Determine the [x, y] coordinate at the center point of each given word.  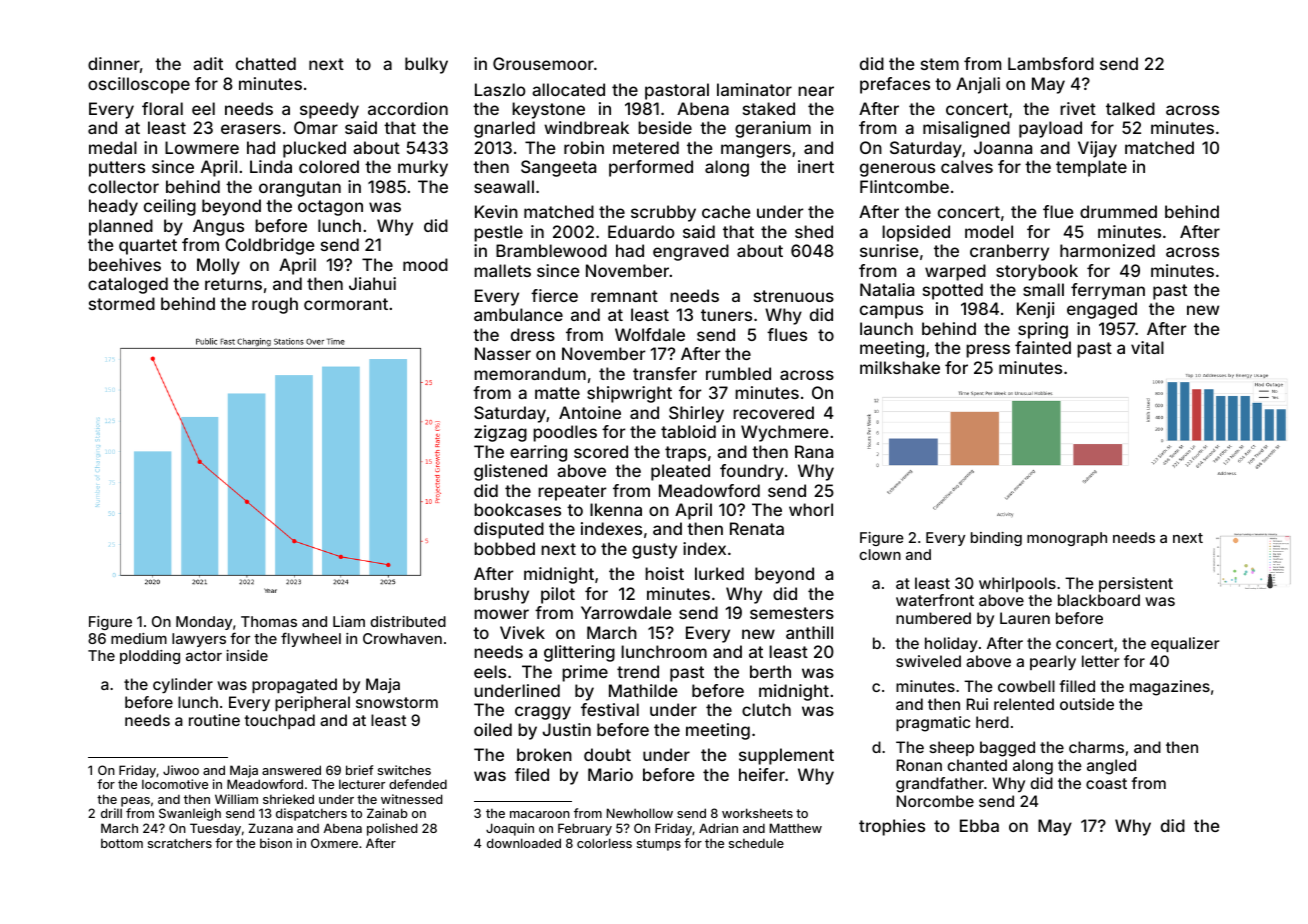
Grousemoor [543, 63]
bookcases [517, 509]
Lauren [1025, 618]
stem [940, 64]
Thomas [269, 621]
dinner [114, 63]
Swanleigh [190, 814]
